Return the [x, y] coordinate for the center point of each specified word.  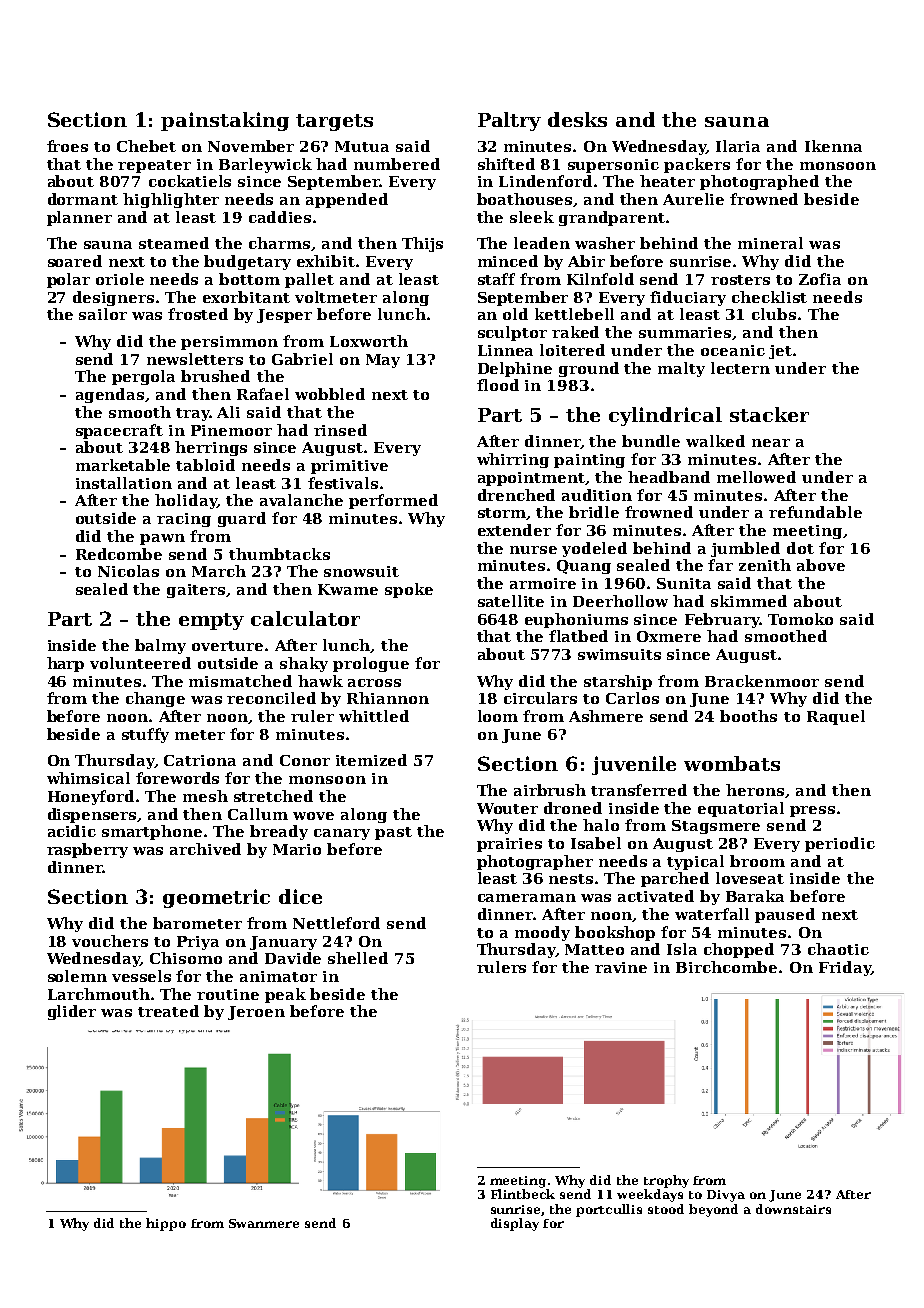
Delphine [515, 369]
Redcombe [119, 554]
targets [334, 122]
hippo [166, 1224]
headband [669, 477]
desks [577, 119]
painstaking [225, 121]
